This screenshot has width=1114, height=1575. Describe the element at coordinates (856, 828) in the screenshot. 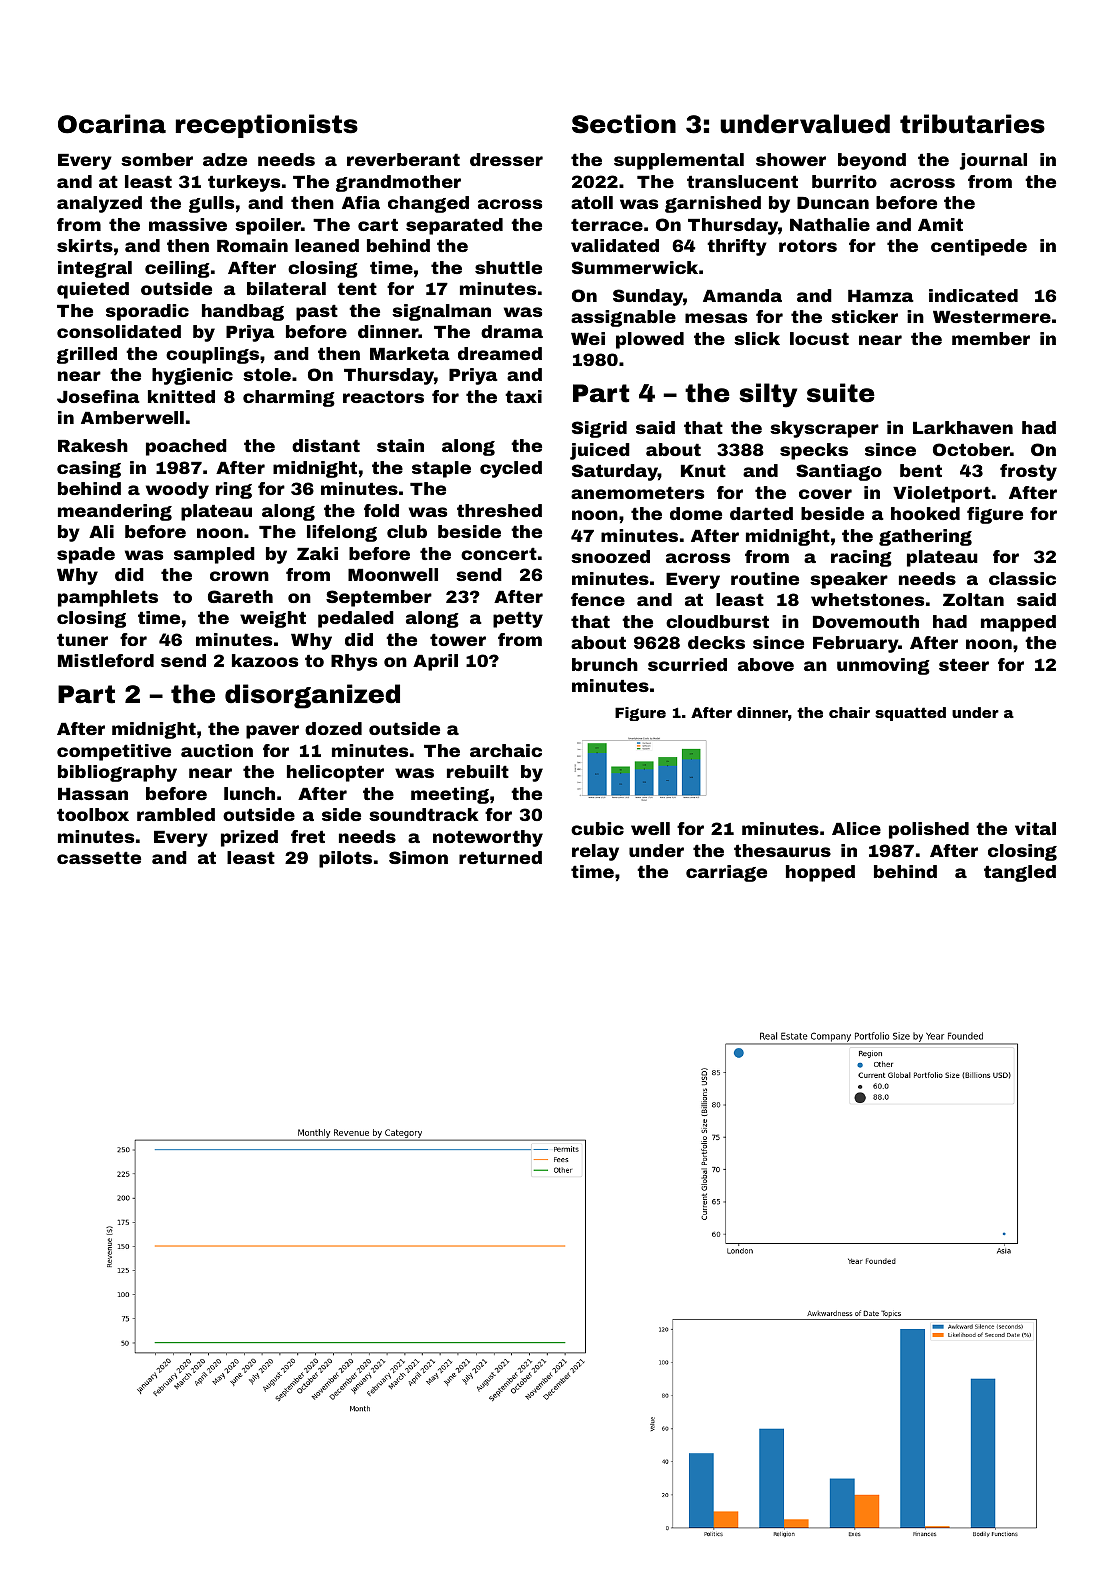

I see `Alice` at that location.
